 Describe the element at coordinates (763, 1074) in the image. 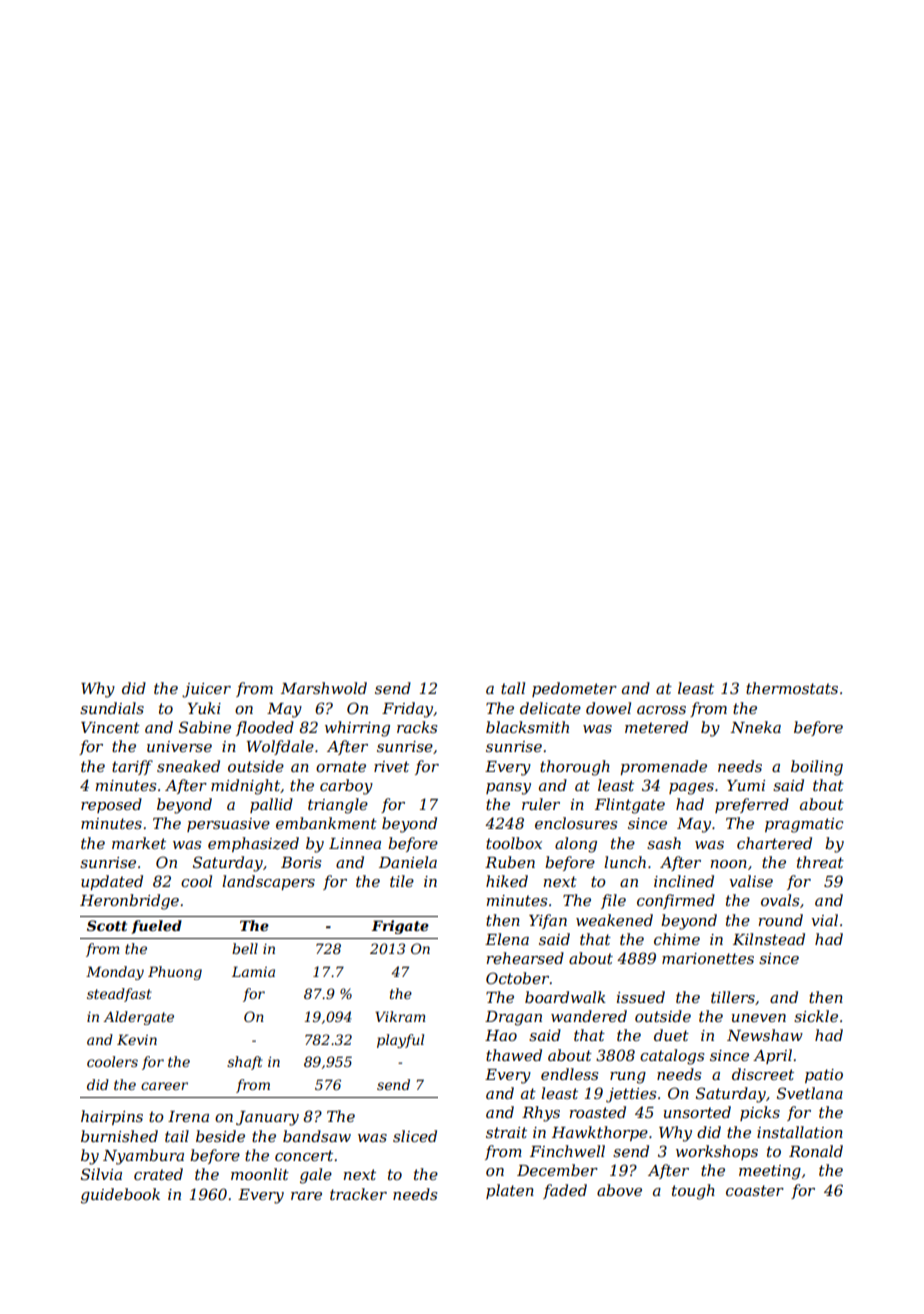

I see `discreet` at that location.
